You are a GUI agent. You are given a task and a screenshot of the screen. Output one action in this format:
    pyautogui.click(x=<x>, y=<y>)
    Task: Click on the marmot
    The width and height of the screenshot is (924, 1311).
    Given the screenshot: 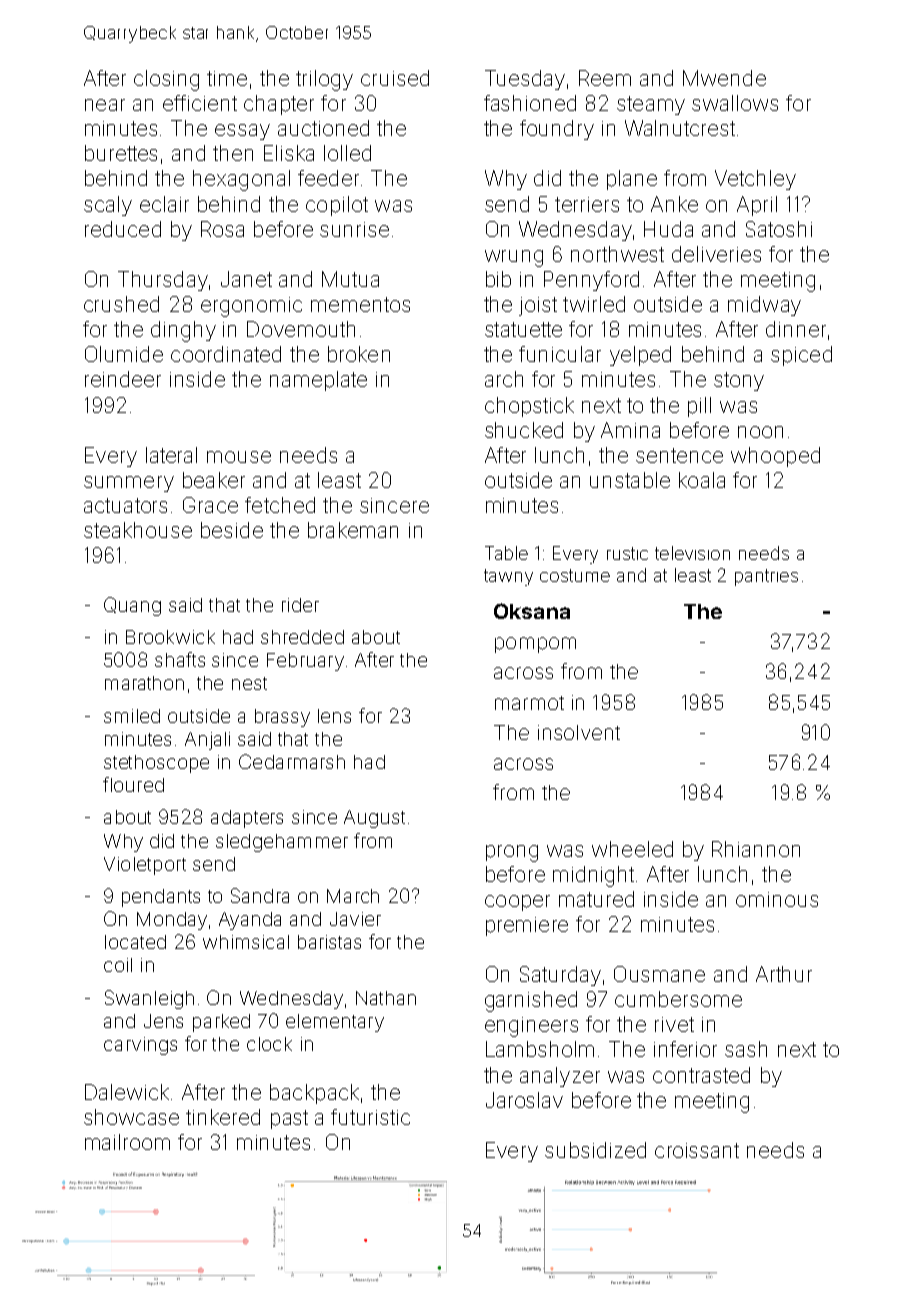 What is the action you would take?
    pyautogui.click(x=529, y=703)
